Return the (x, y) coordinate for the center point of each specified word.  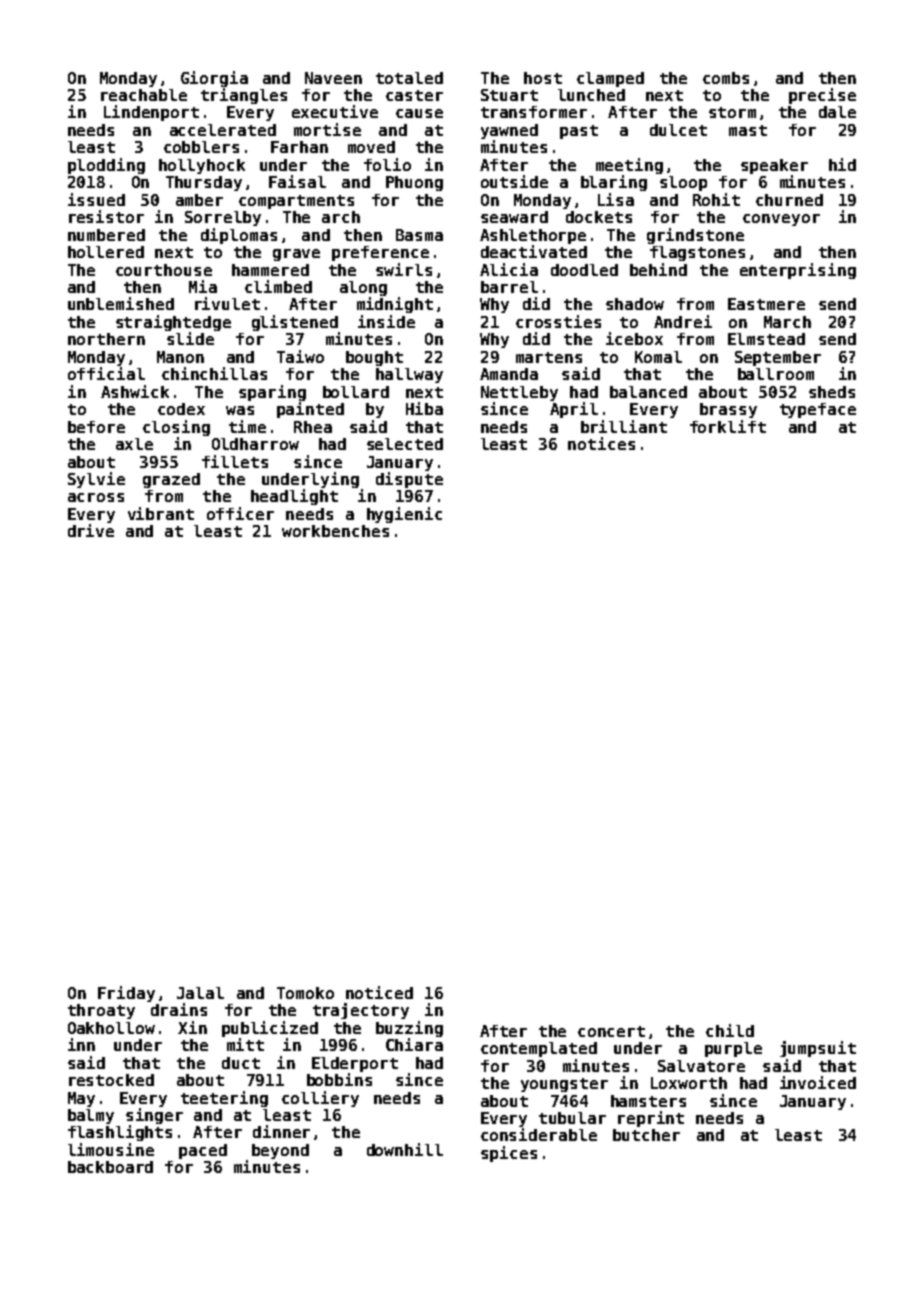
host (543, 78)
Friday (126, 994)
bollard (356, 392)
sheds (832, 392)
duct (241, 1063)
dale (837, 112)
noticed (379, 992)
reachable (144, 95)
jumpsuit (818, 1049)
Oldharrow (255, 444)
